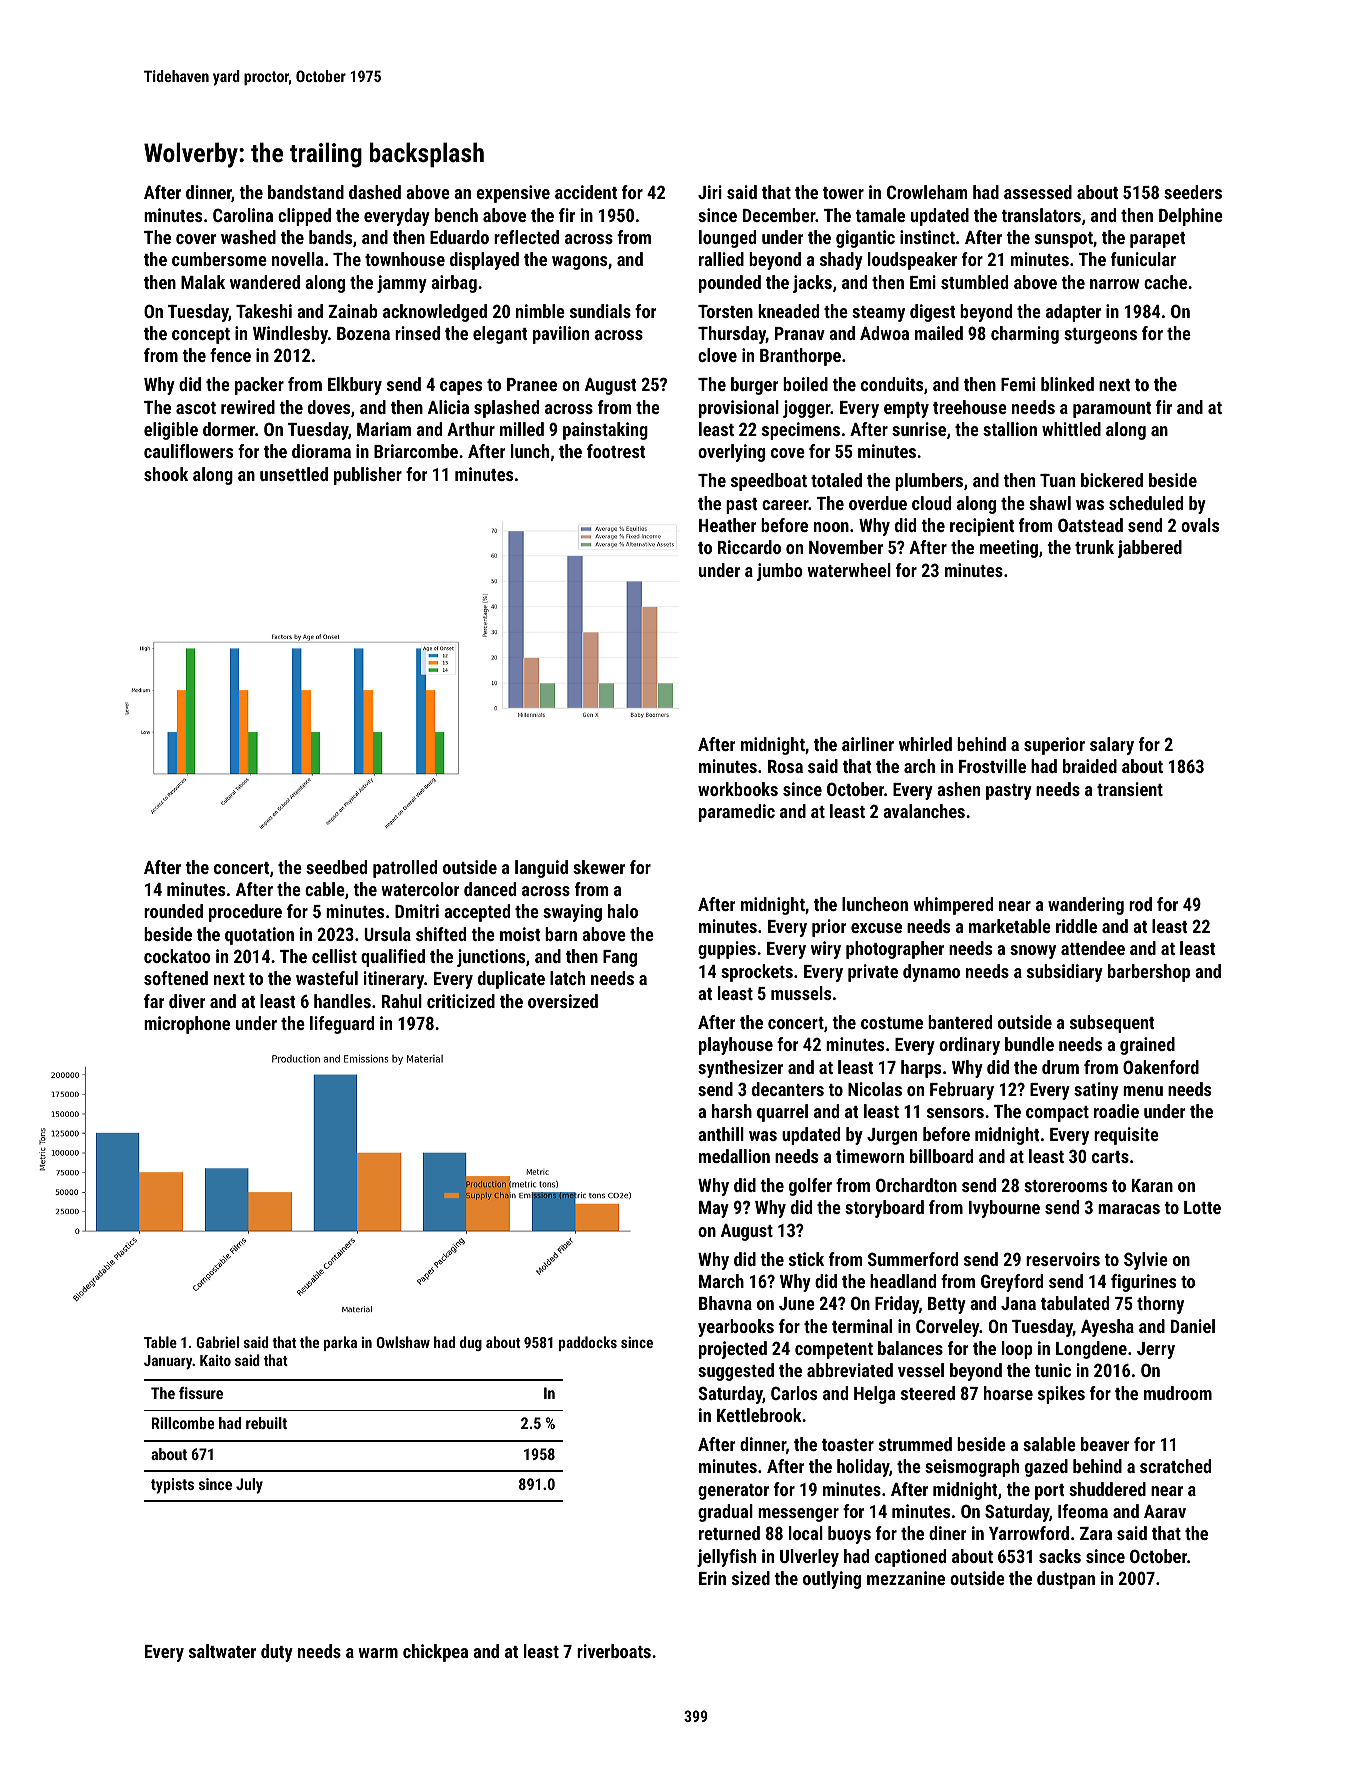  Describe the element at coordinates (405, 869) in the image. I see `patrolled` at that location.
